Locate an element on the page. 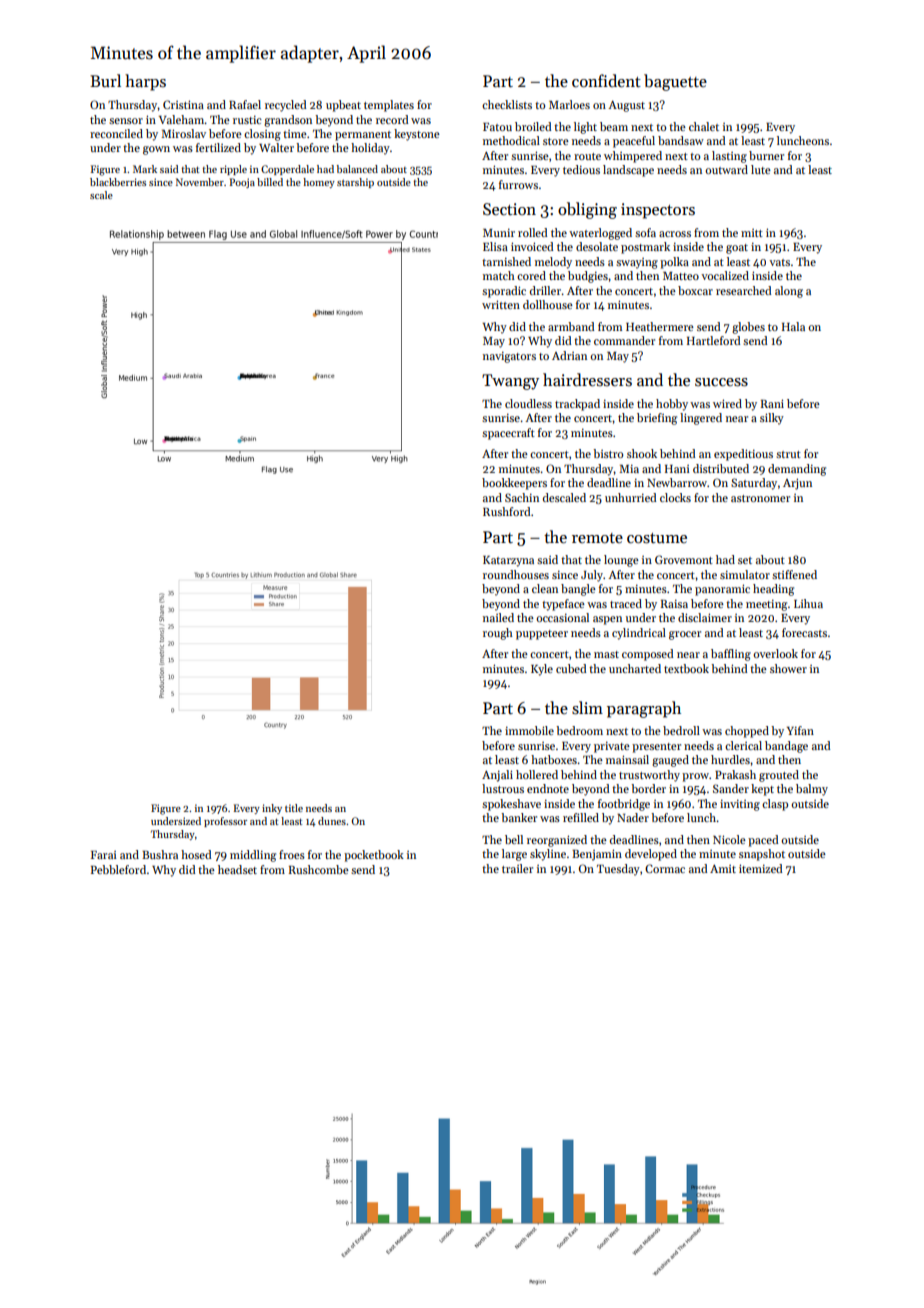 This image has height=1308, width=924. Rushford is located at coordinates (507, 511).
